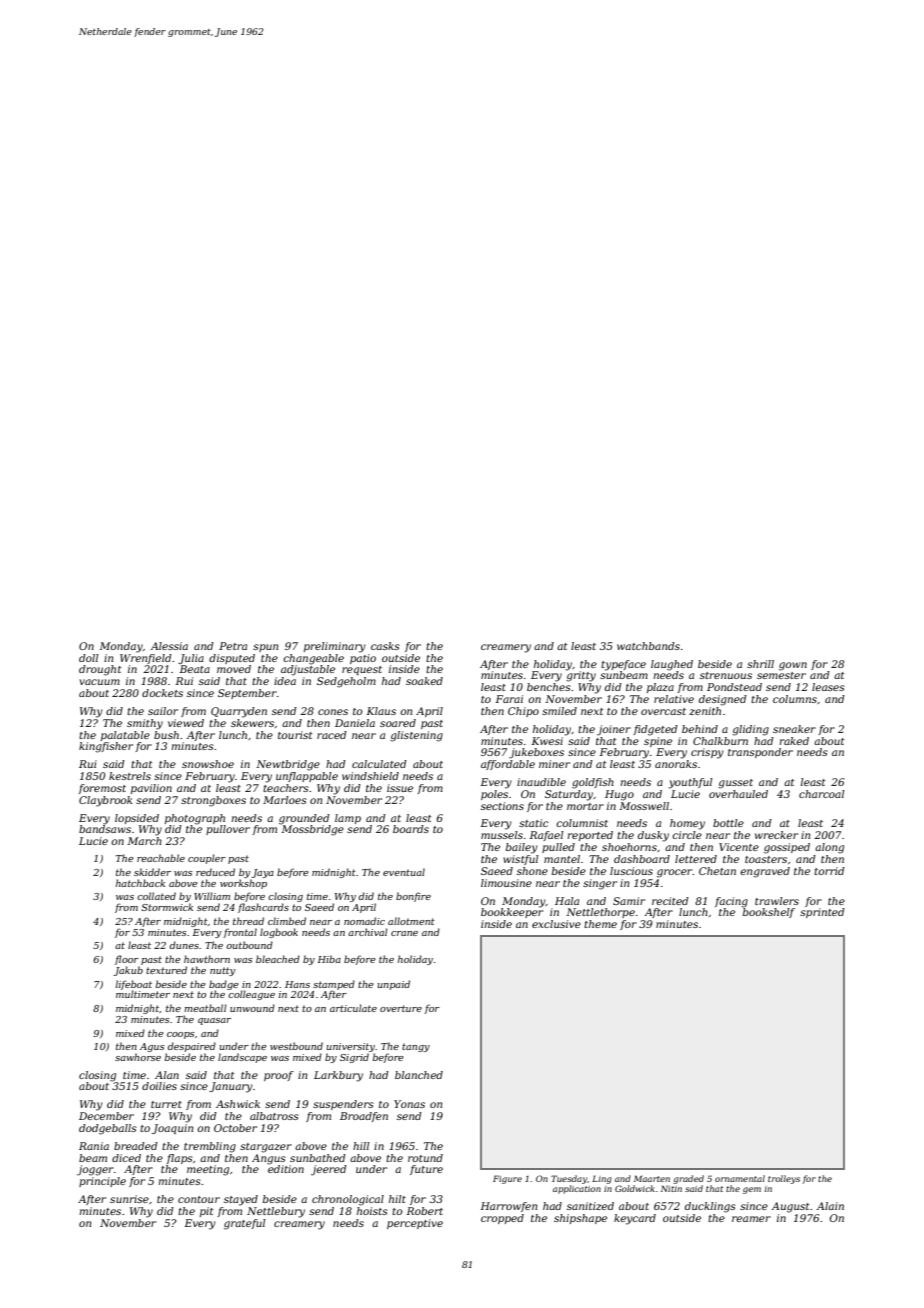  What do you see at coordinates (648, 646) in the document?
I see `watchbands` at bounding box center [648, 646].
